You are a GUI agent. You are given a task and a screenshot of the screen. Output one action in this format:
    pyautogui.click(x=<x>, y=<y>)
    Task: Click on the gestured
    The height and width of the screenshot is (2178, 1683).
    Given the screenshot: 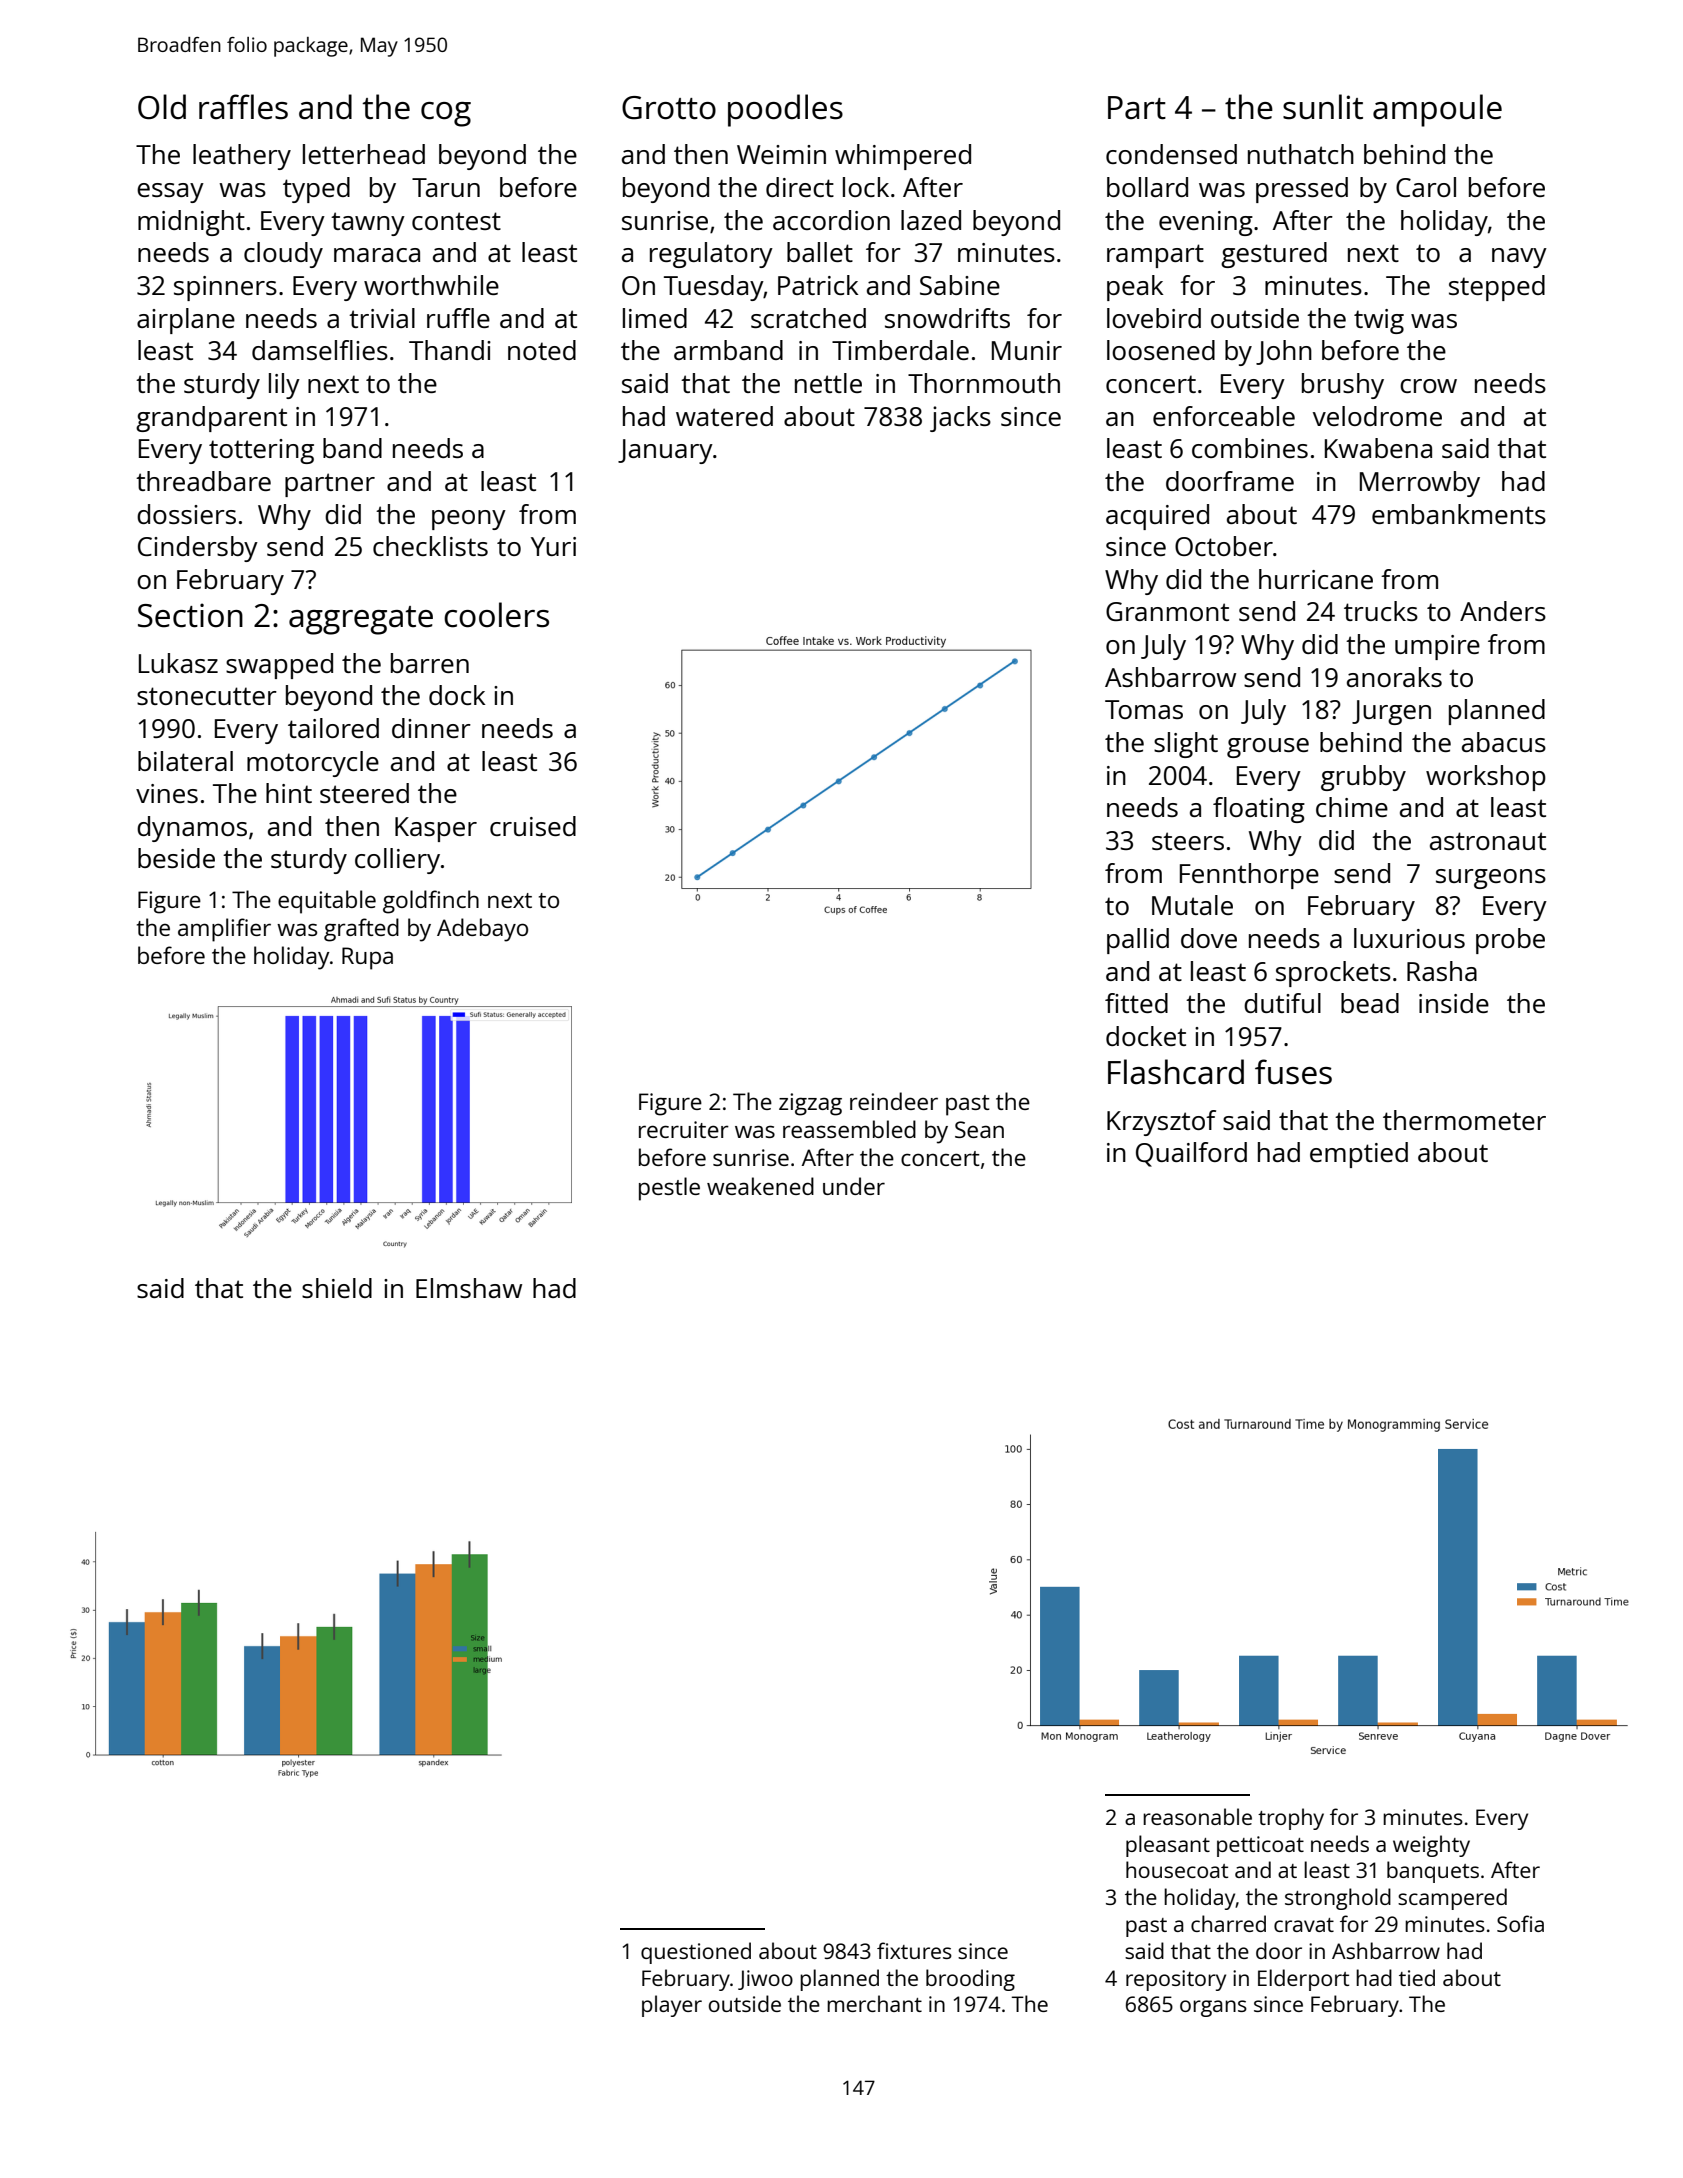 What is the action you would take?
    pyautogui.click(x=1274, y=255)
